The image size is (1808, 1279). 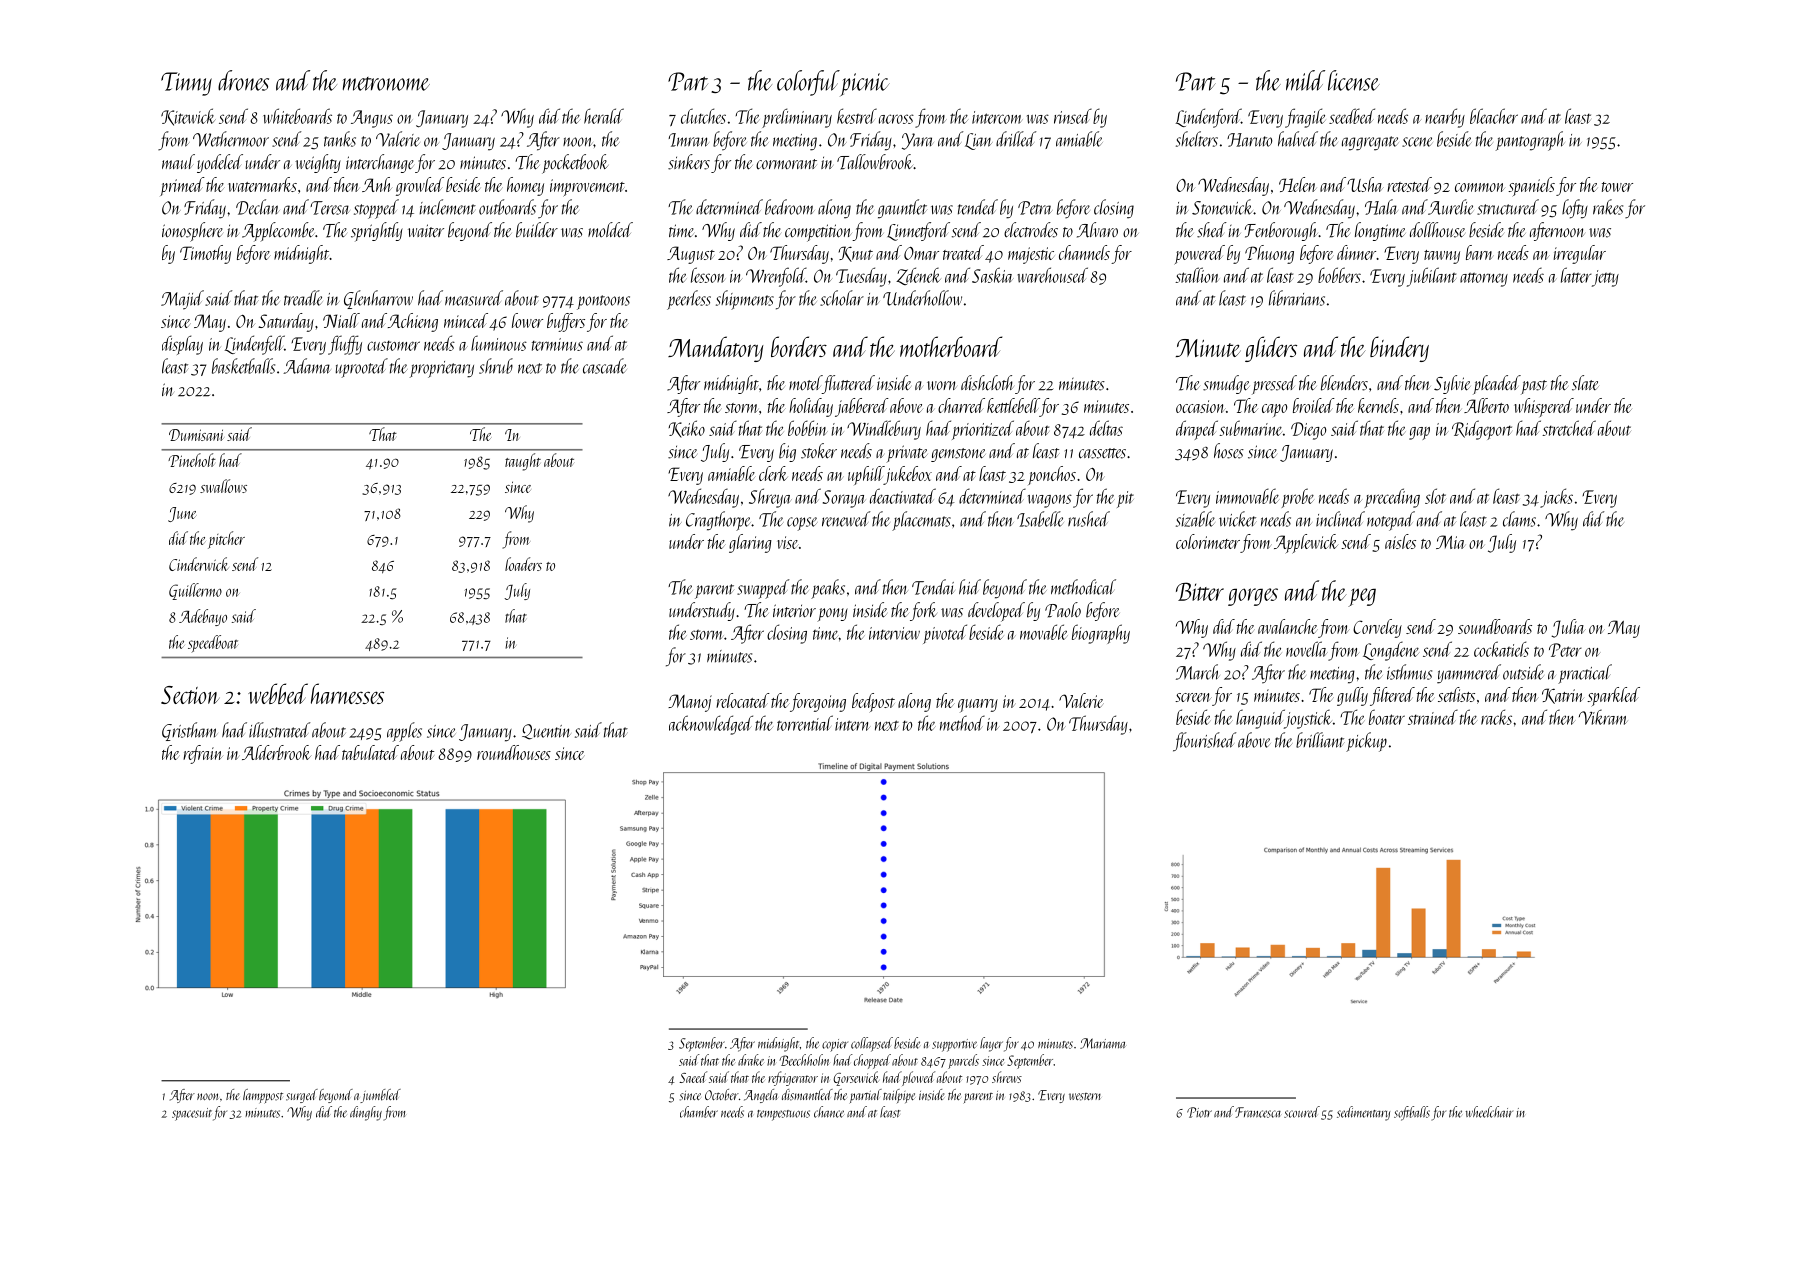 What do you see at coordinates (1366, 742) in the image?
I see `pickup` at bounding box center [1366, 742].
